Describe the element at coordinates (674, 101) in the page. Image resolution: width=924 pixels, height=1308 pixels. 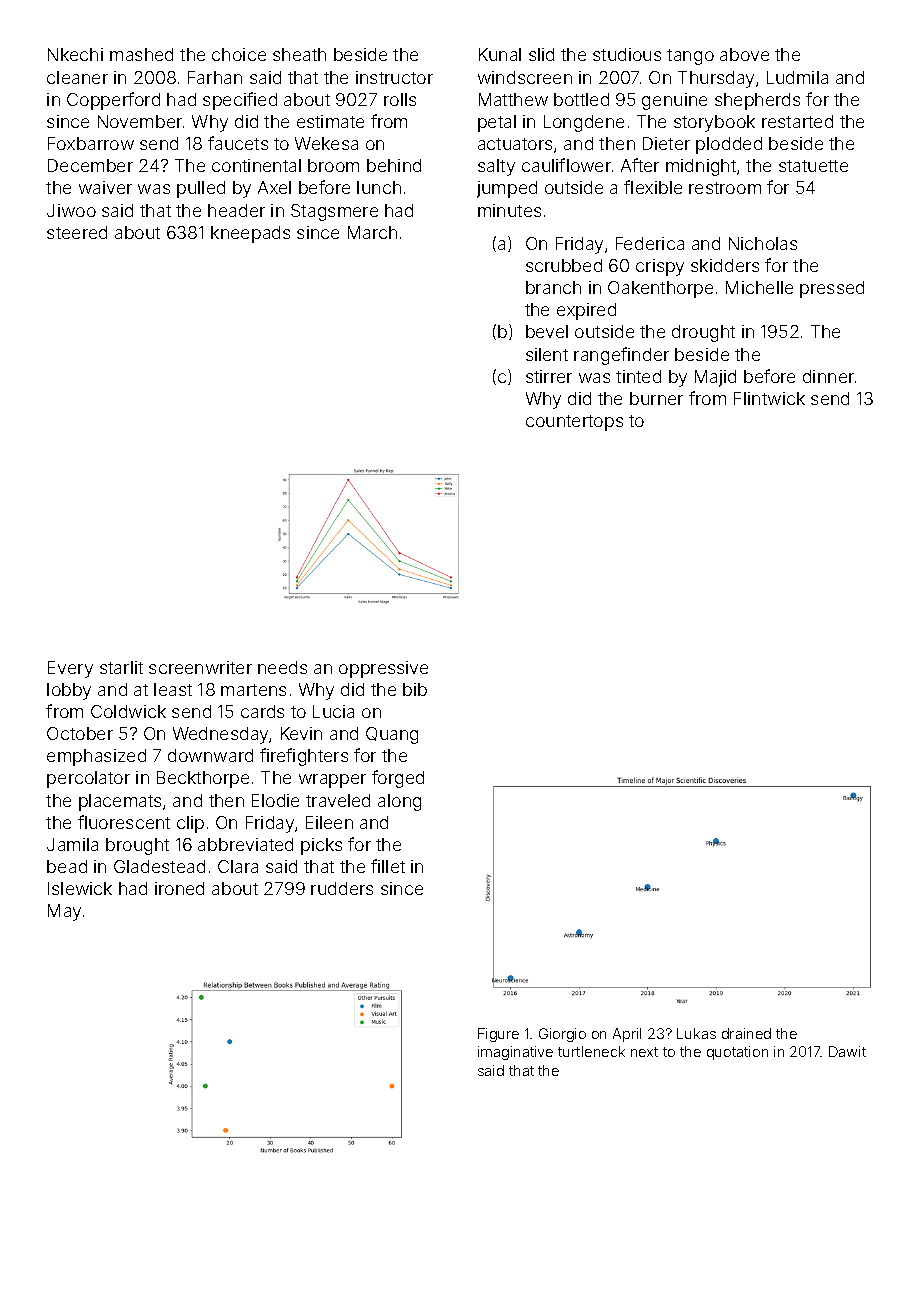
I see `genuine` at that location.
